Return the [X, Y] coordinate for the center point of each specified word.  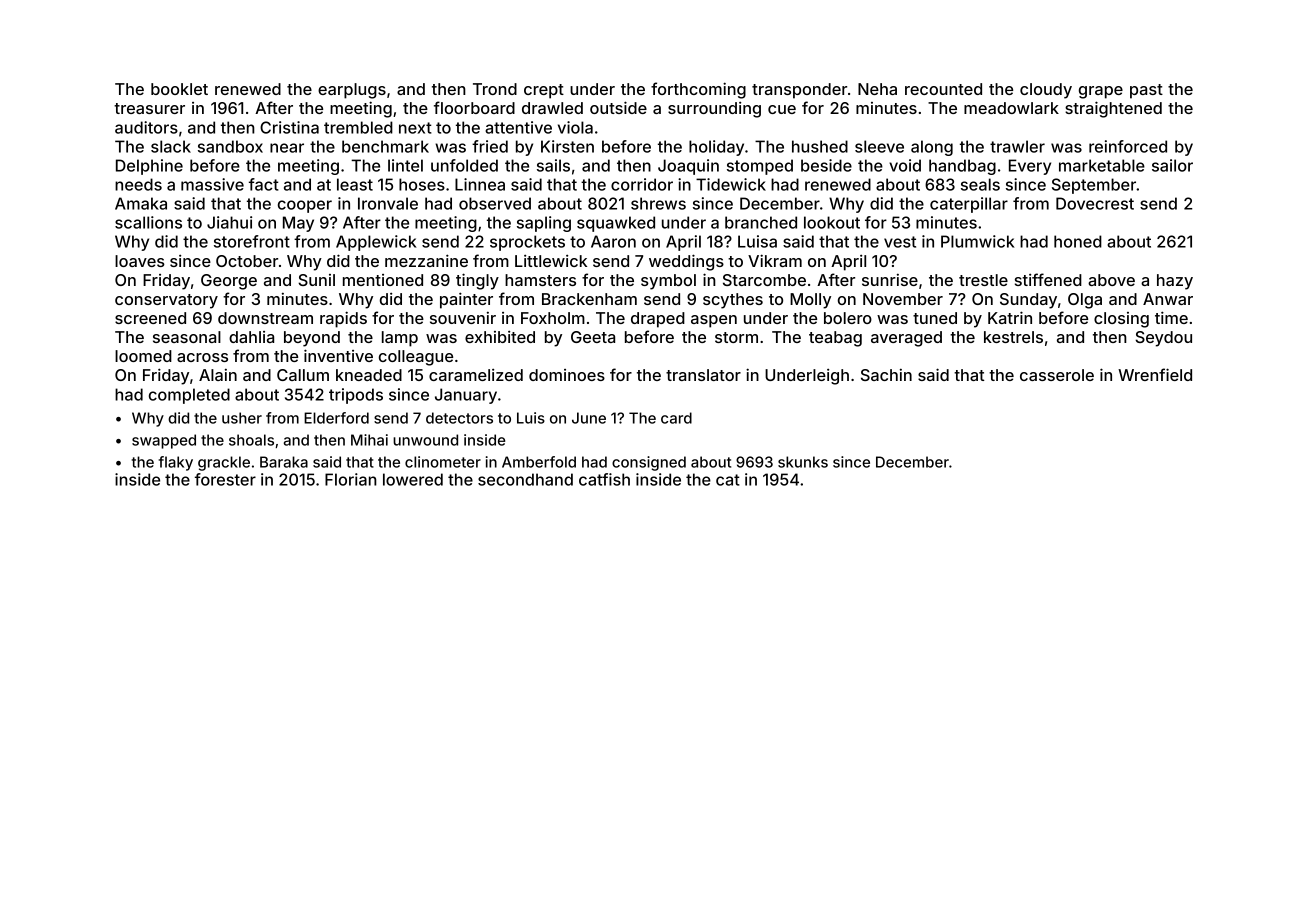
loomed [143, 356]
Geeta [593, 337]
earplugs [352, 91]
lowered [413, 479]
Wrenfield [1155, 374]
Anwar [1168, 299]
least [355, 184]
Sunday [1028, 301]
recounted [943, 89]
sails [553, 165]
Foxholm [553, 318]
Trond [495, 89]
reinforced [1128, 146]
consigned [649, 463]
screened [150, 318]
